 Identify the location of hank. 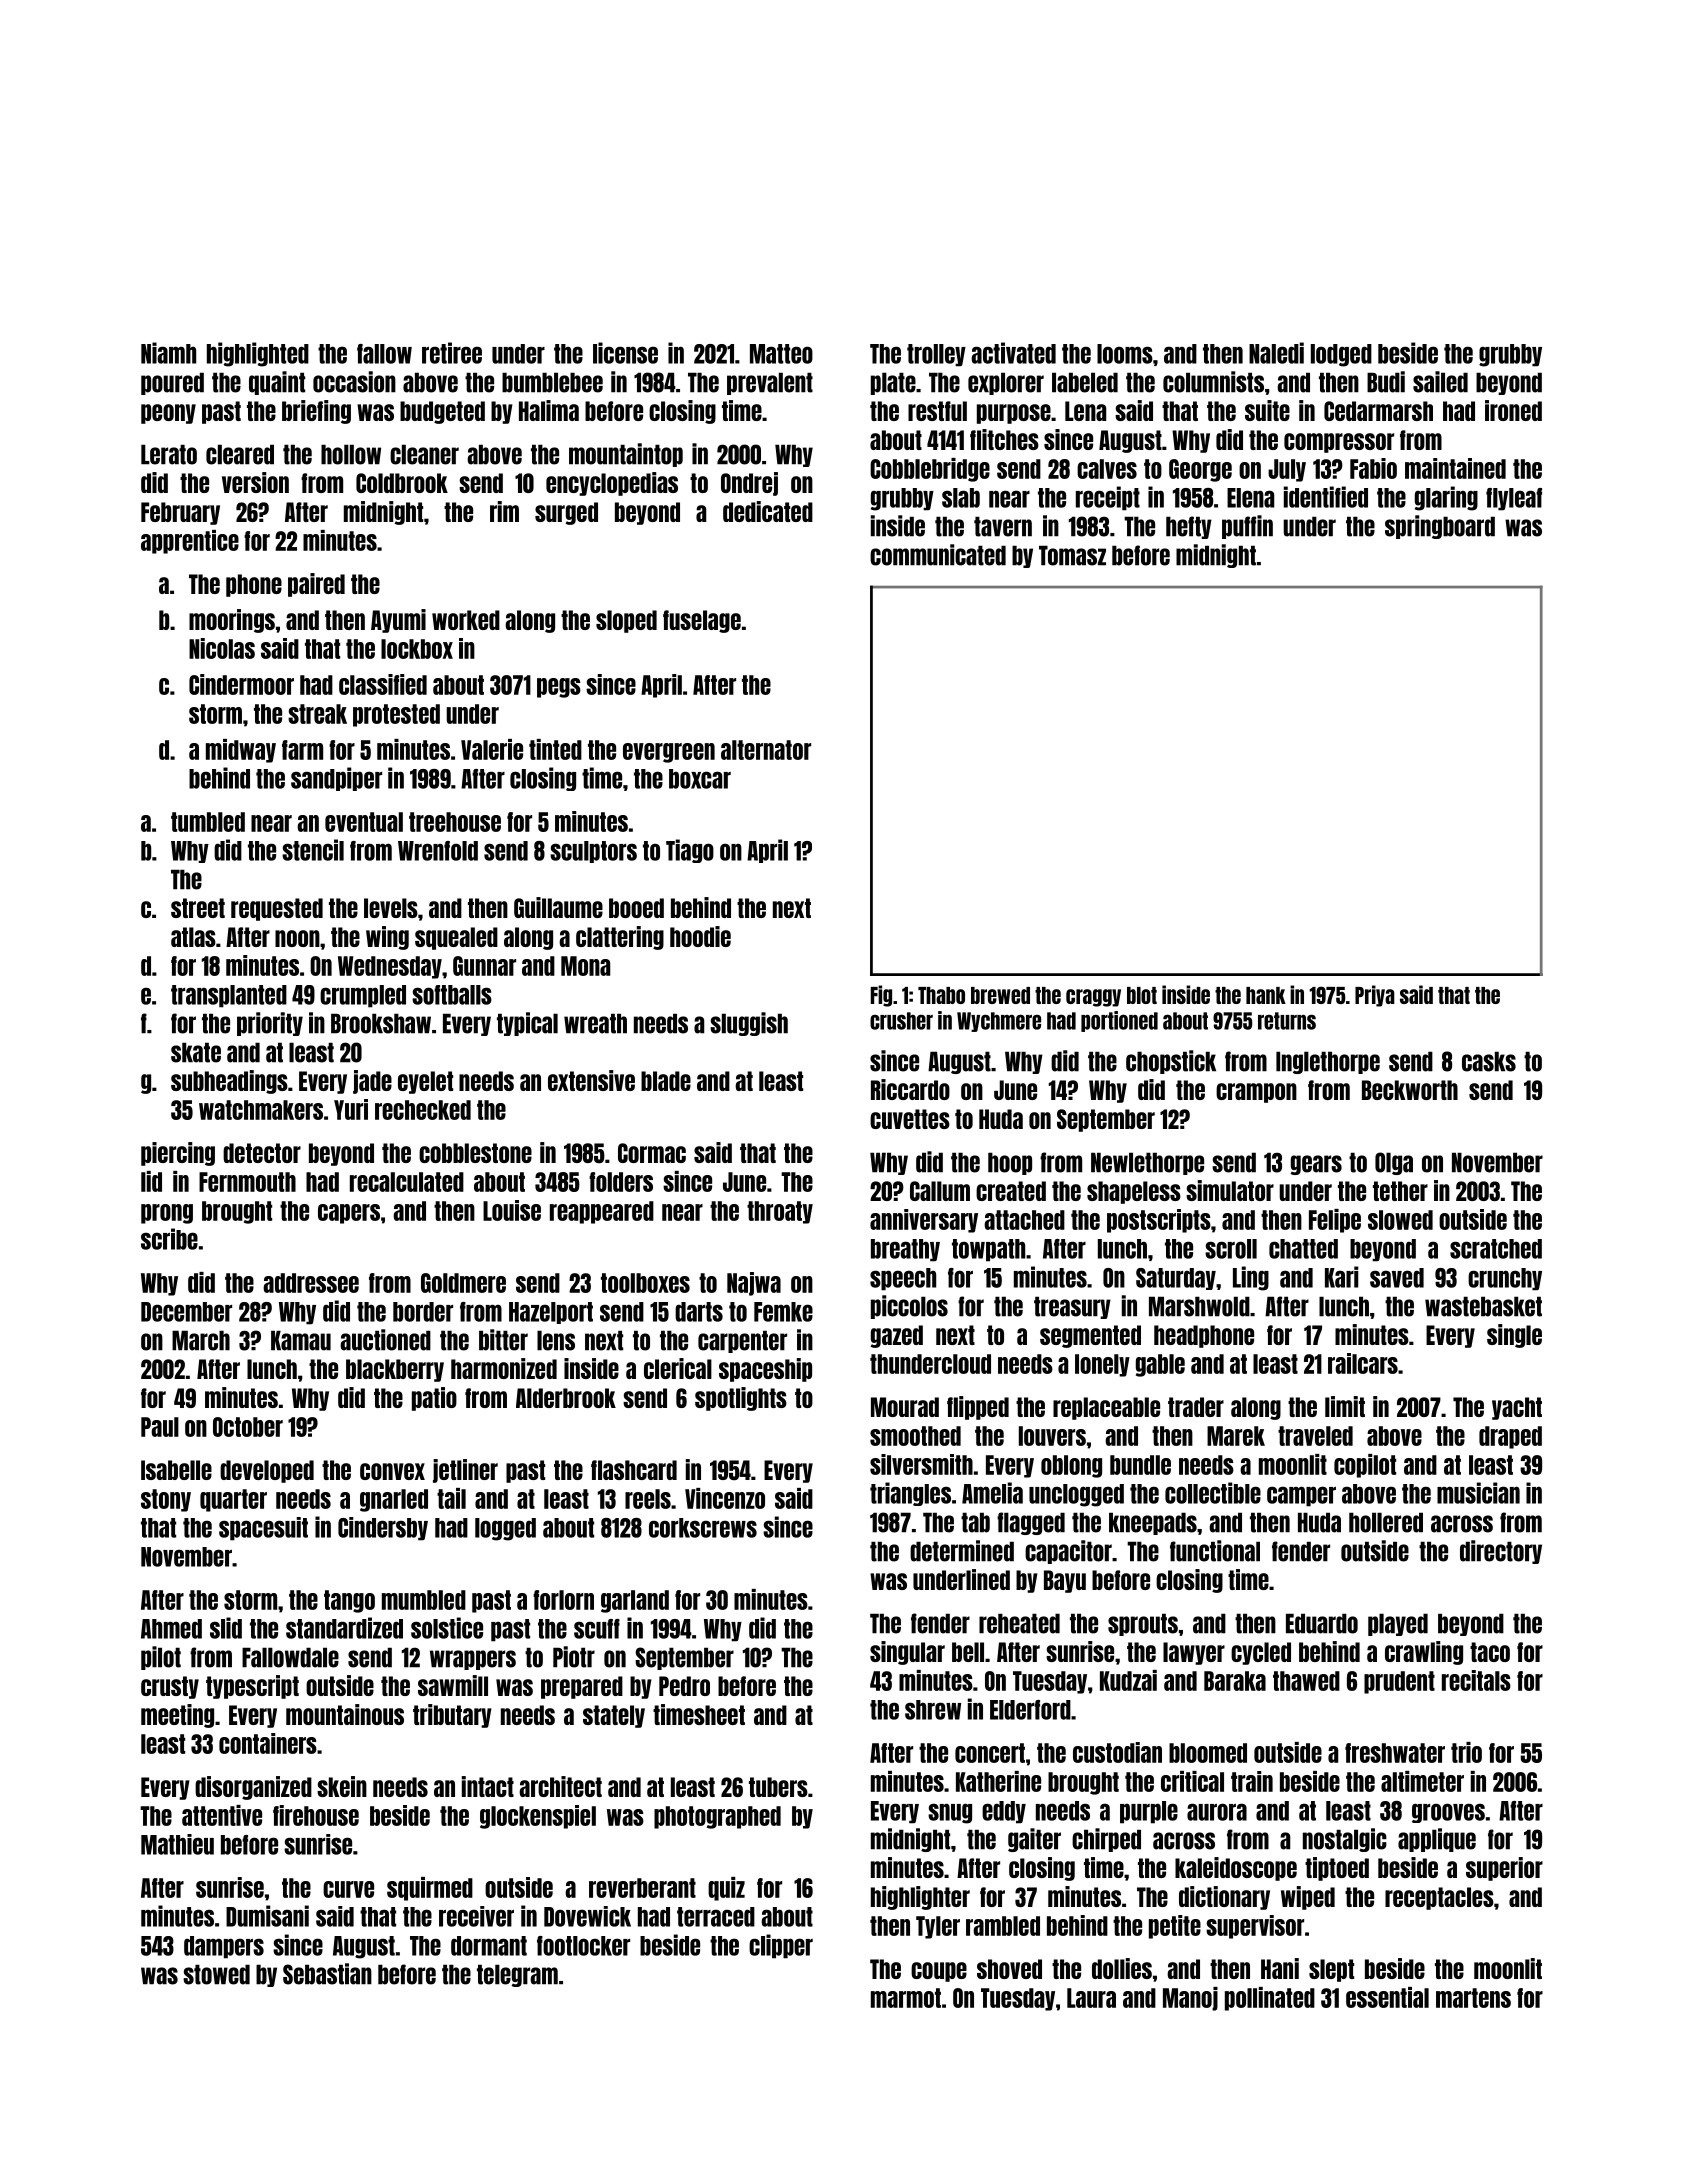
(1266, 995).
